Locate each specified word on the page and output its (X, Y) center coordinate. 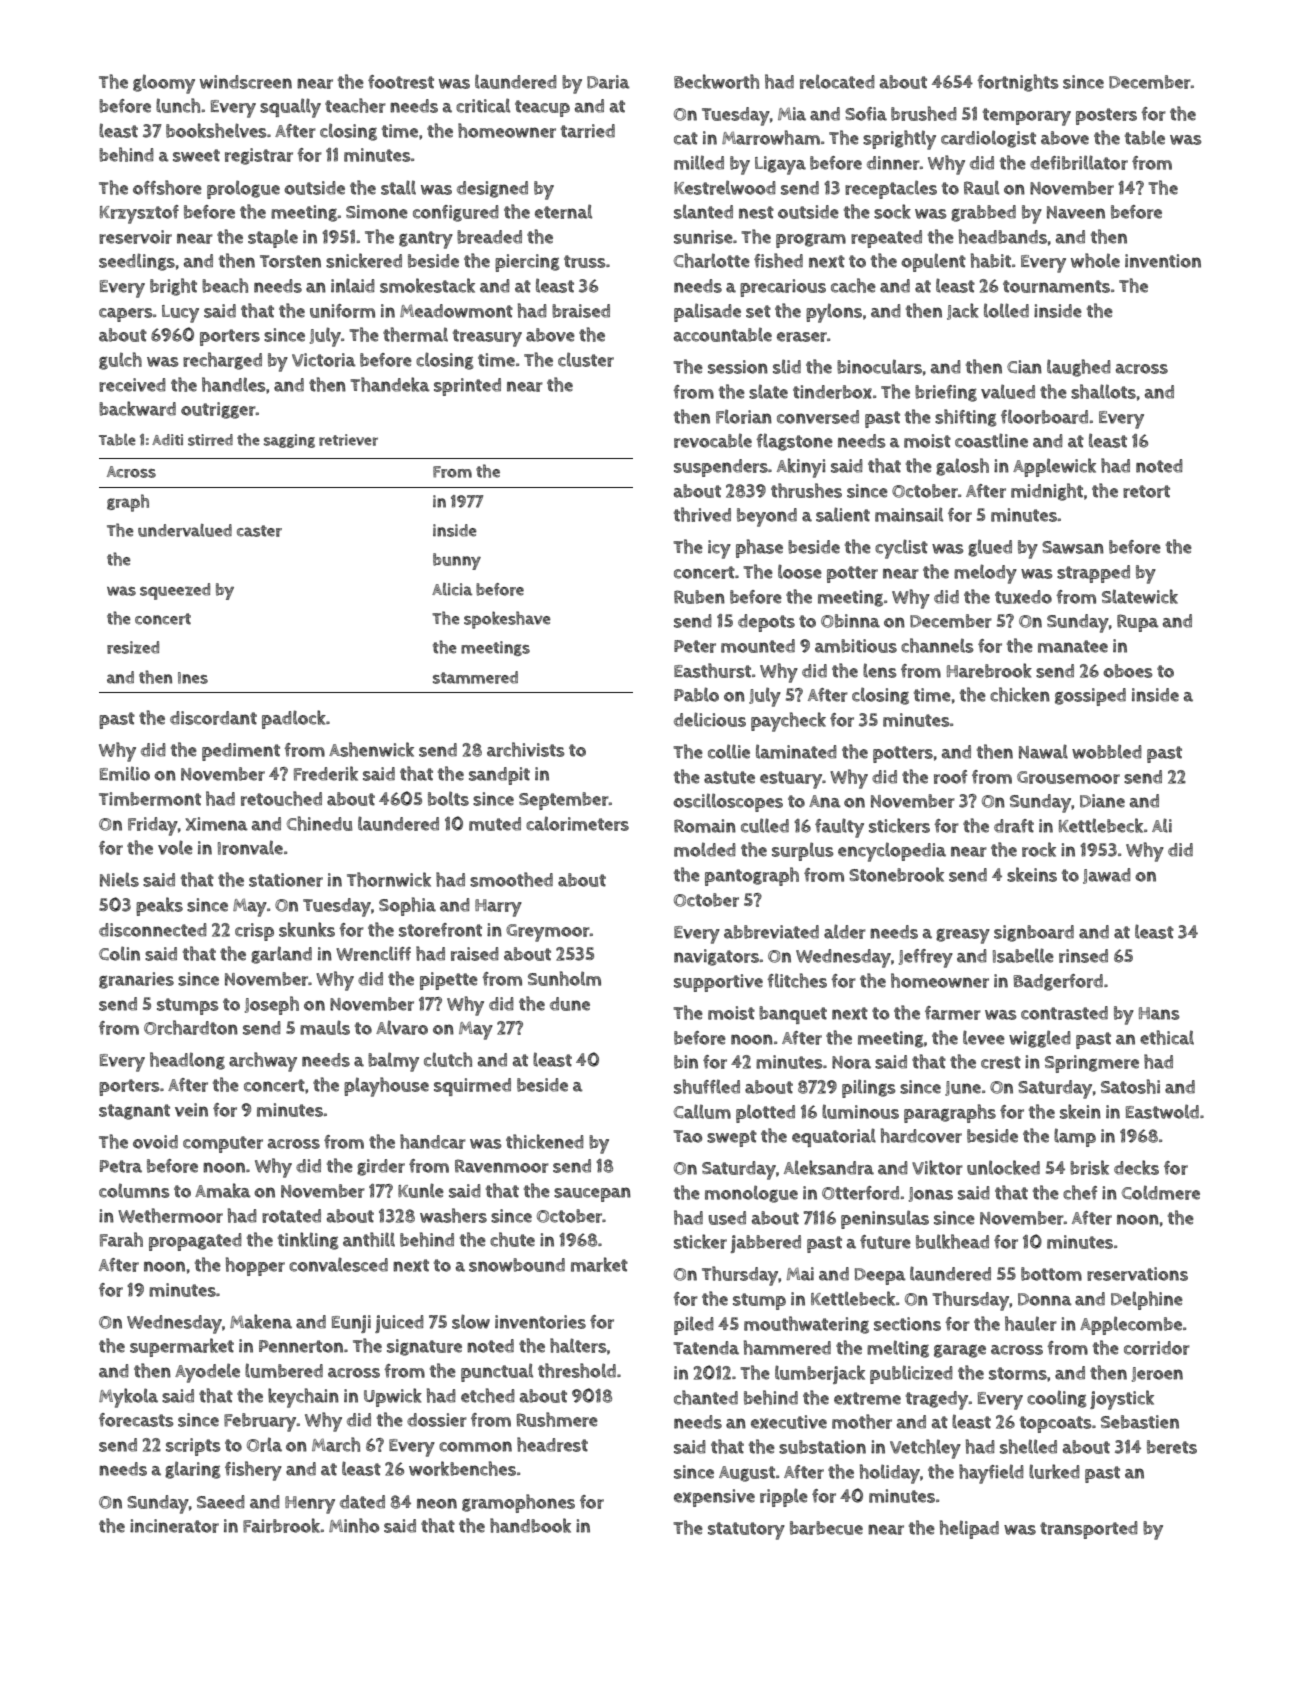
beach (225, 285)
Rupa (1138, 623)
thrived (702, 514)
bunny (457, 561)
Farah (121, 1239)
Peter (695, 646)
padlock (294, 719)
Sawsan (1073, 547)
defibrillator (1079, 162)
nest (756, 212)
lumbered (284, 1370)
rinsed (1083, 956)
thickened (545, 1141)
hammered (787, 1347)
